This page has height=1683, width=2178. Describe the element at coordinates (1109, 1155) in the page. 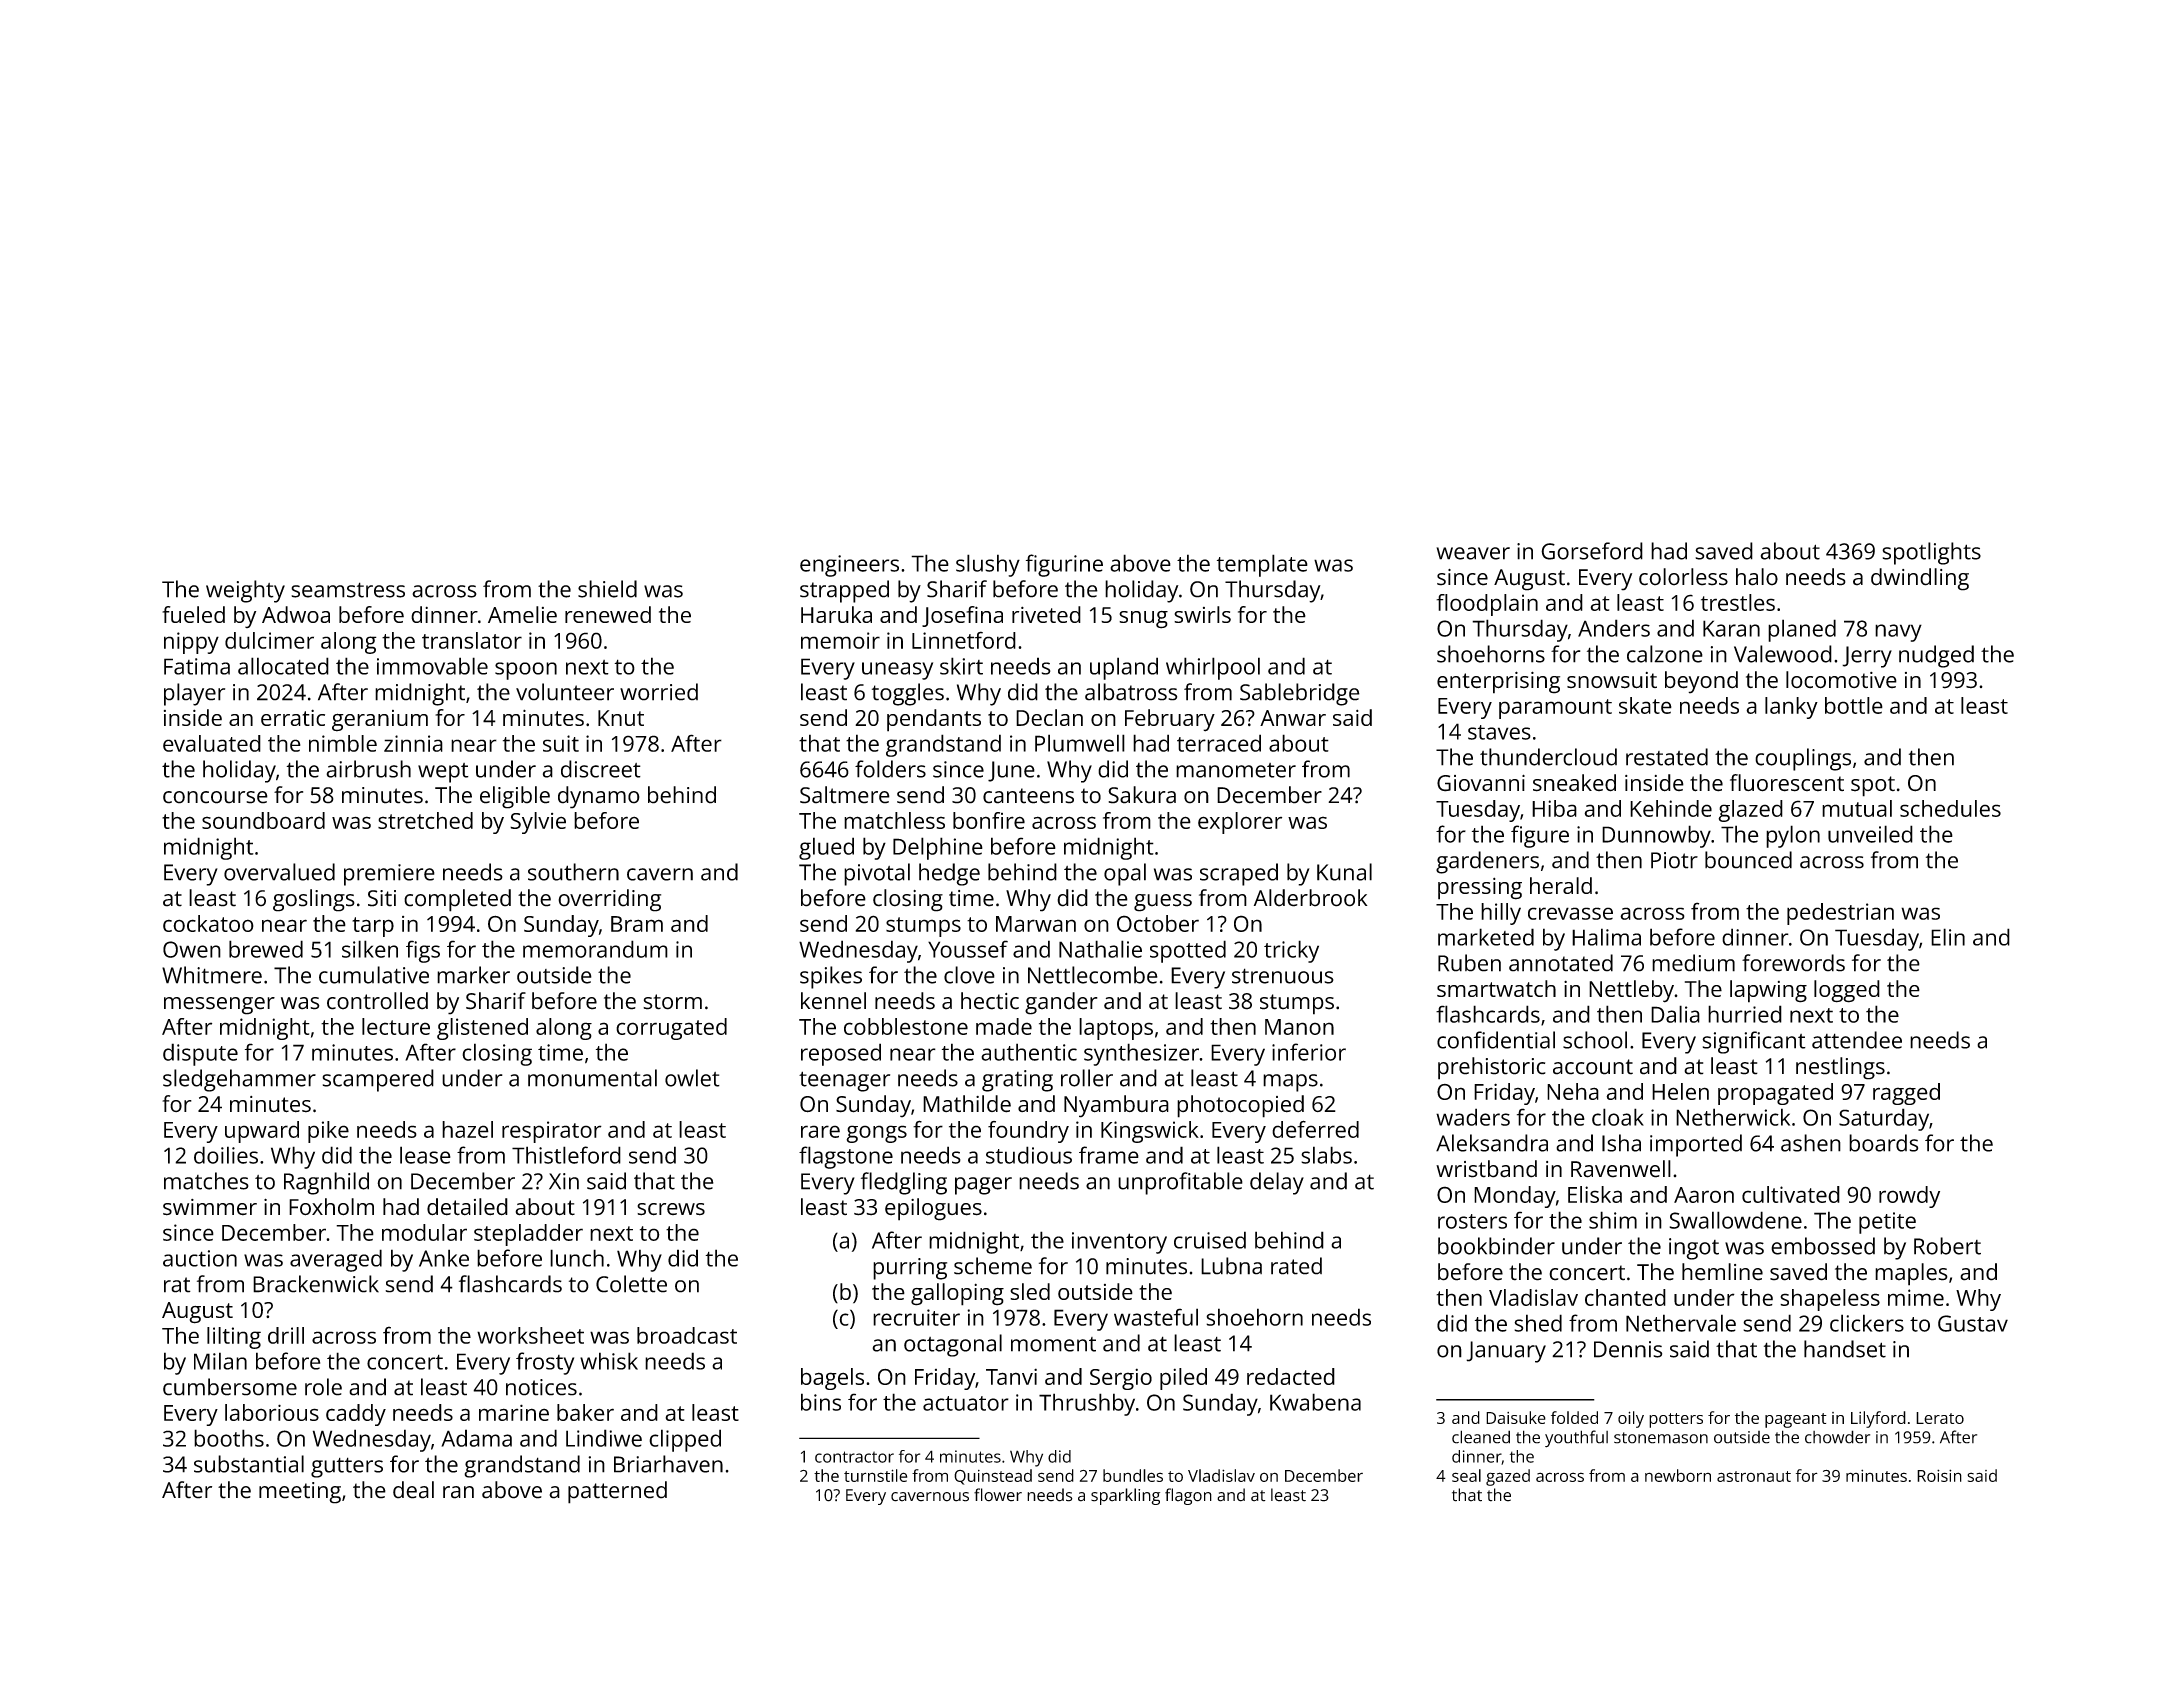

I see `frame` at that location.
